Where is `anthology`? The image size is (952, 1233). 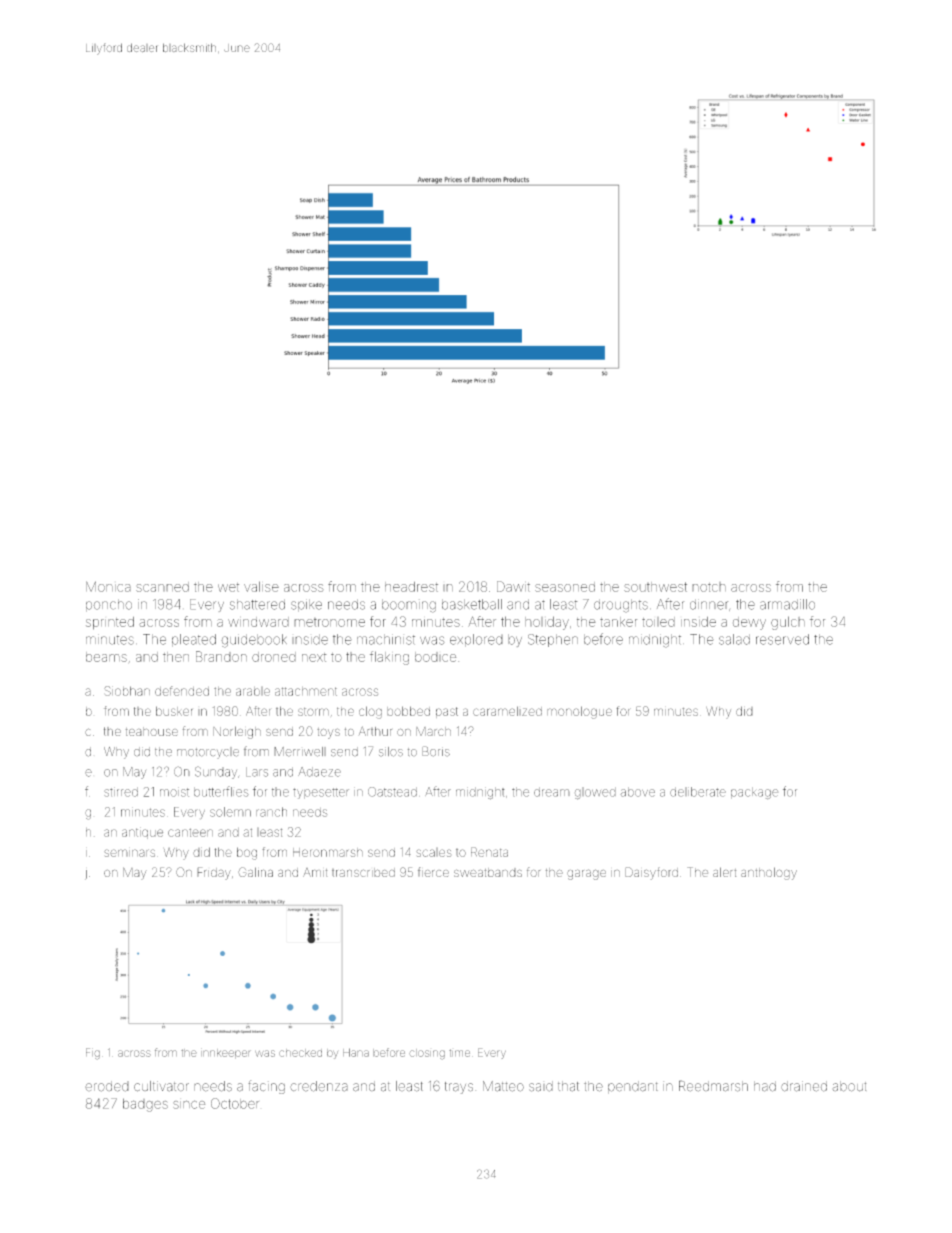
anthology is located at coordinates (769, 873).
